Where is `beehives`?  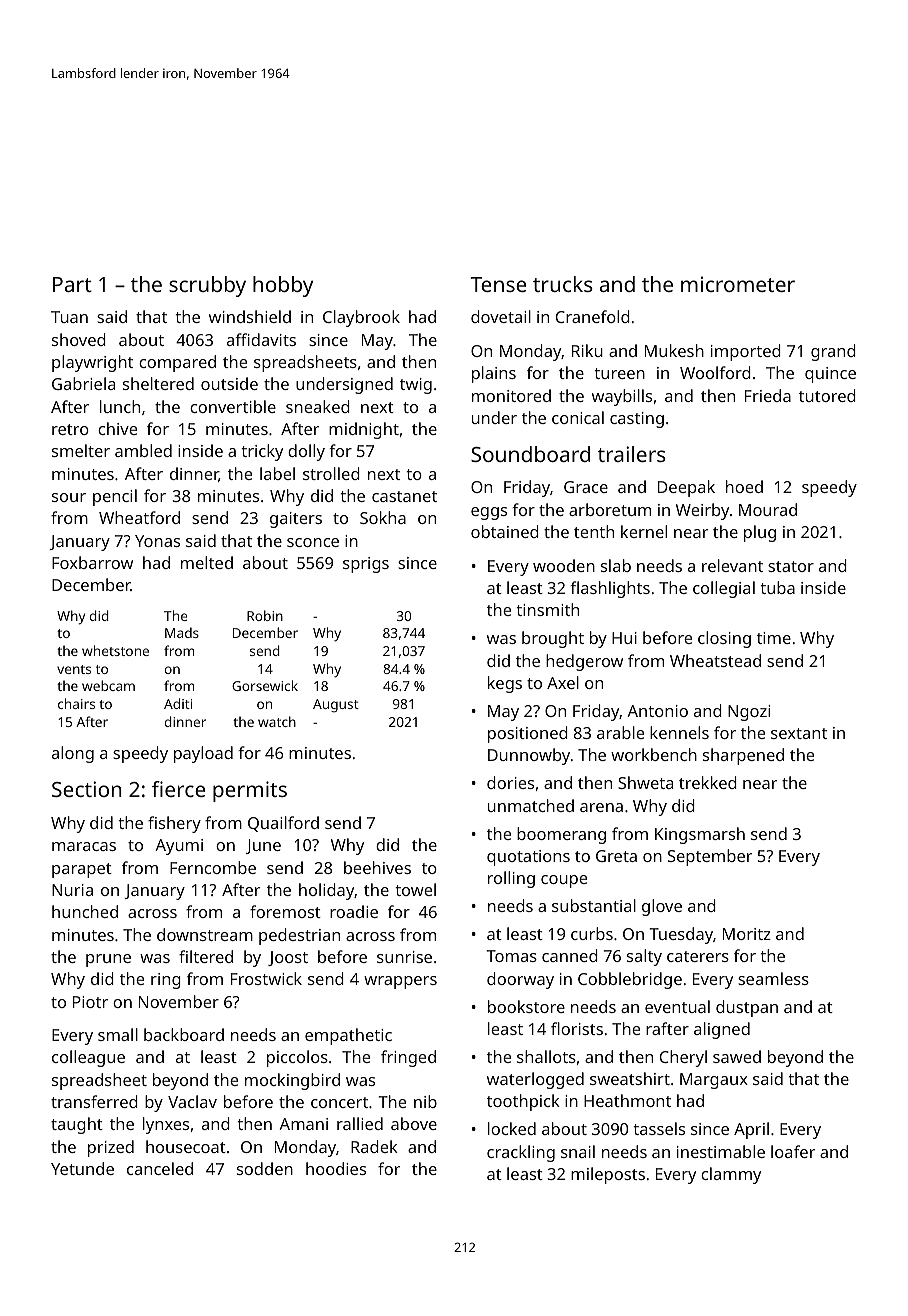
beehives is located at coordinates (377, 867).
